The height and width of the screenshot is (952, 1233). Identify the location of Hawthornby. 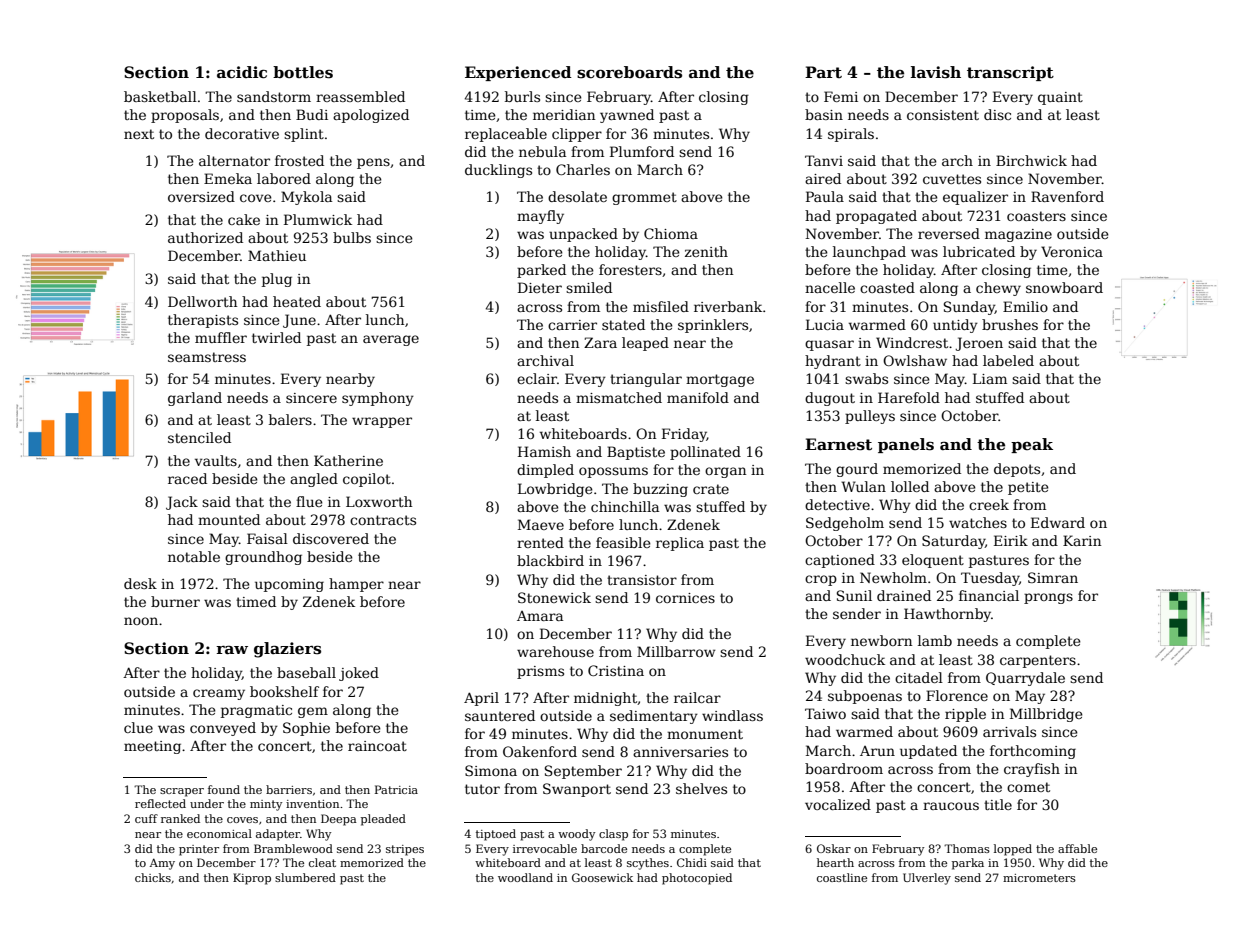
(947, 615).
